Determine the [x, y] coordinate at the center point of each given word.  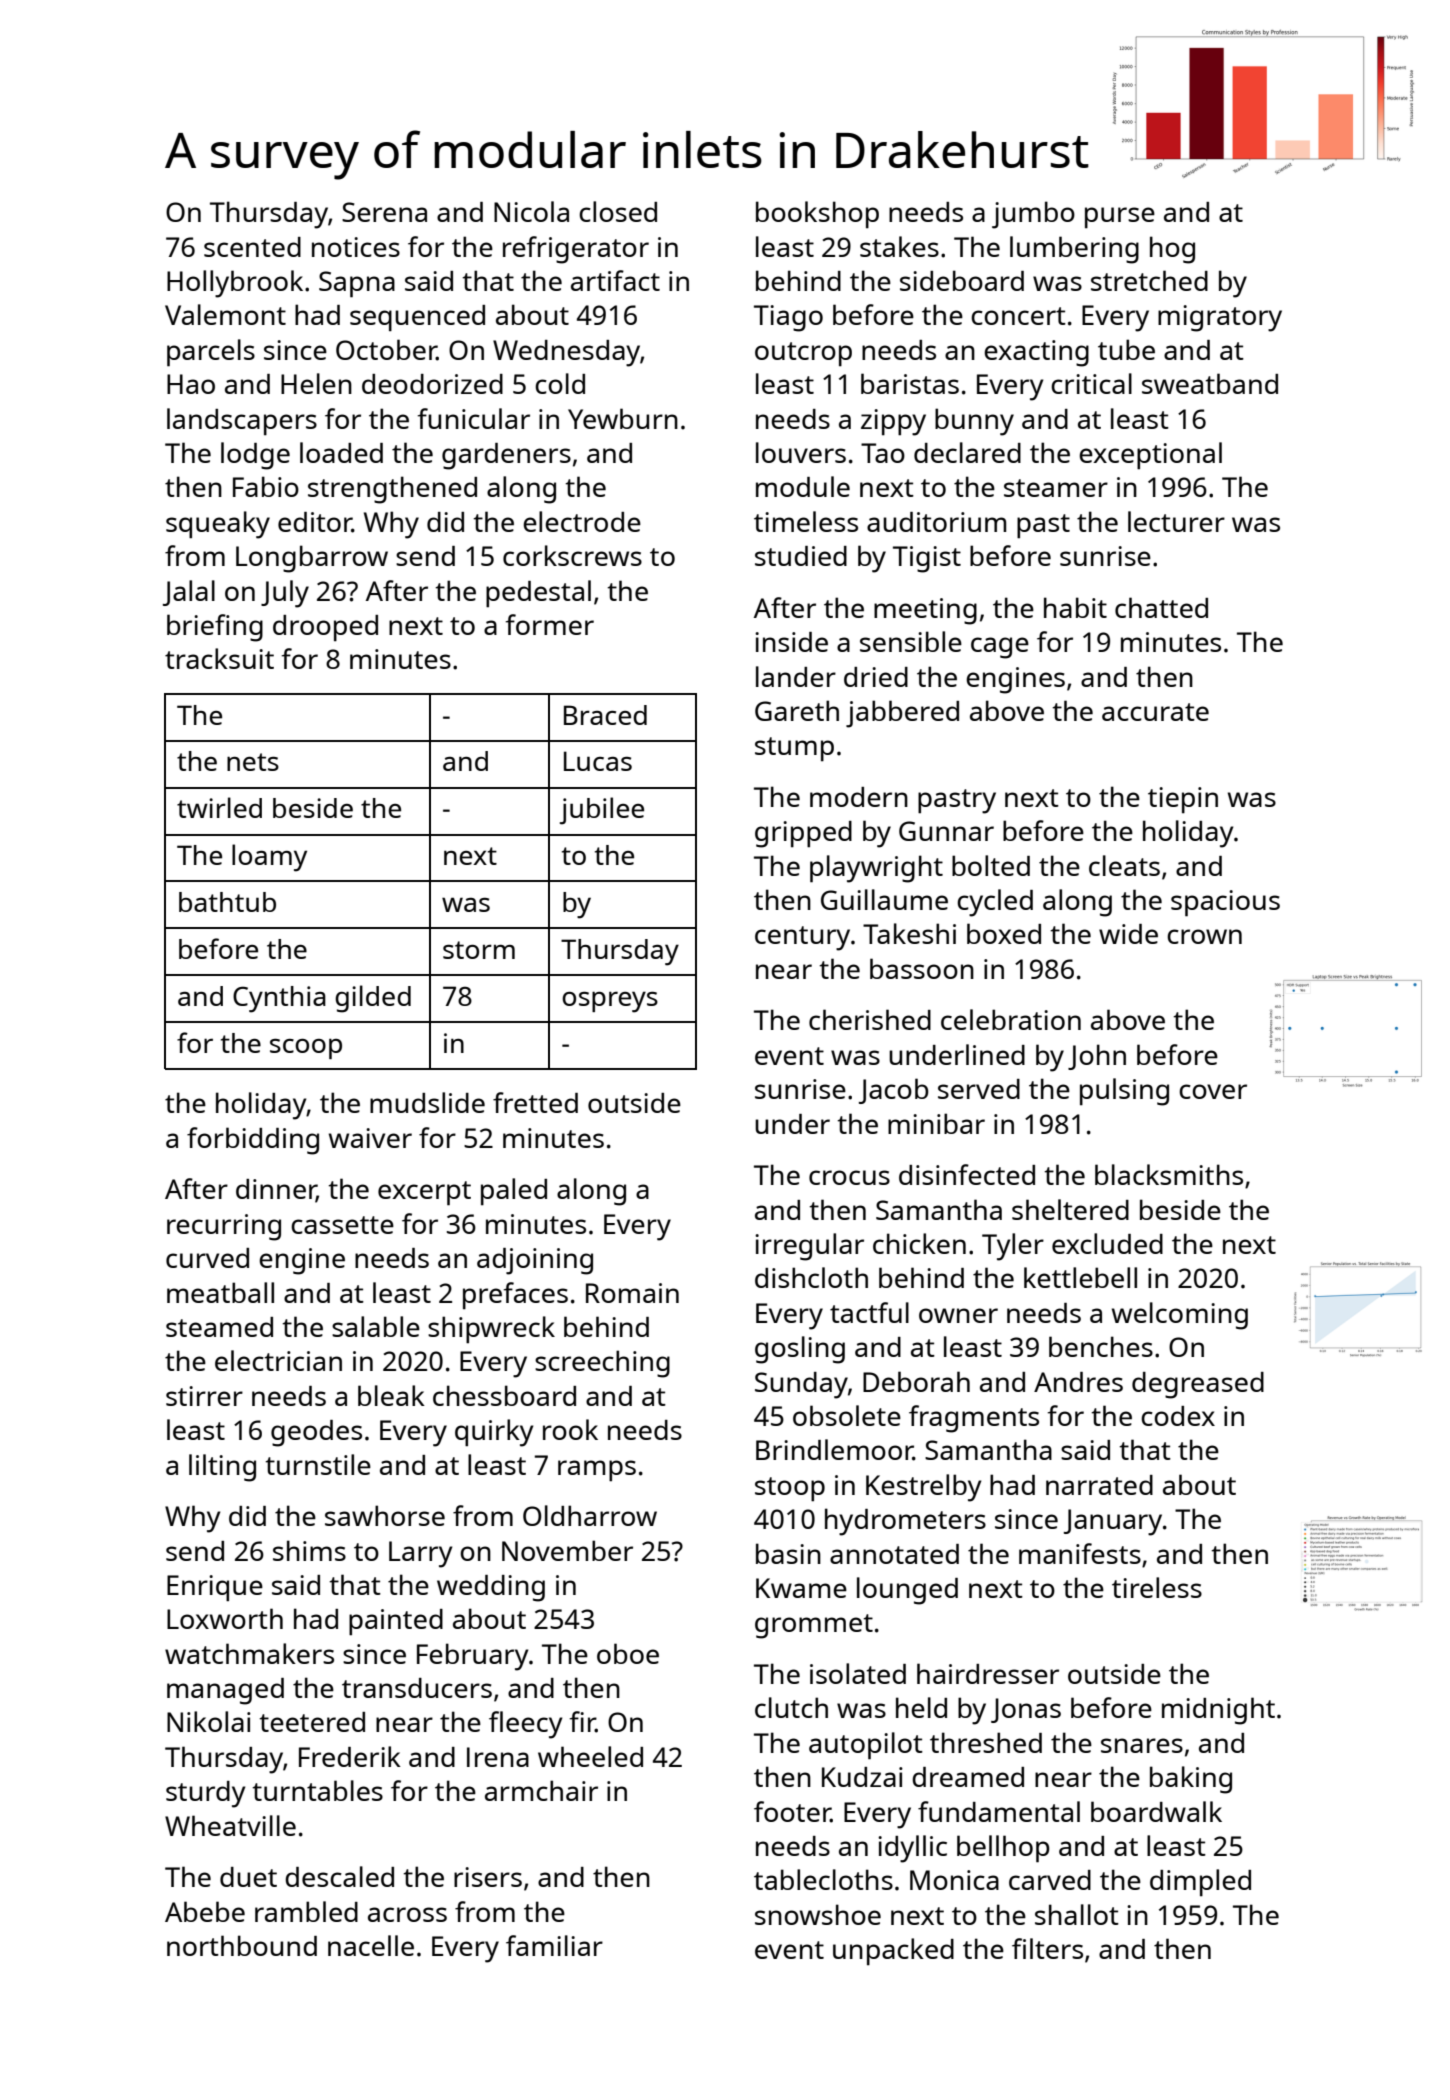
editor [315, 522]
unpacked [893, 1952]
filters [1047, 1948]
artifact [615, 280]
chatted [1161, 607]
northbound [242, 1945]
